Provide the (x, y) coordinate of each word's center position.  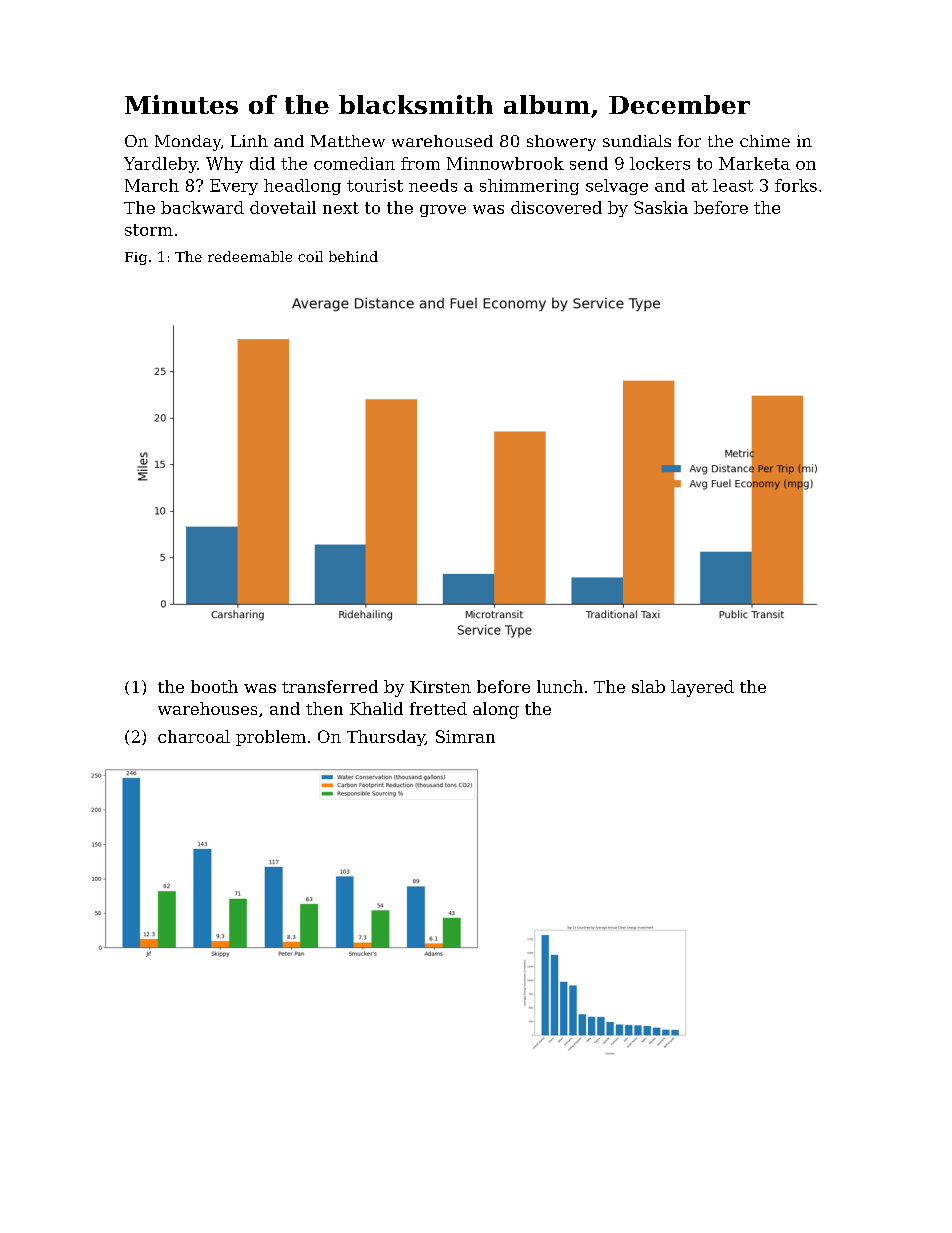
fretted (438, 708)
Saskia (661, 207)
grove (443, 211)
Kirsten (440, 687)
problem (271, 738)
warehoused (442, 141)
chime (765, 141)
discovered (556, 207)
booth (214, 686)
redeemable (250, 256)
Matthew (348, 141)
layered (702, 688)
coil (310, 256)
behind (353, 256)
